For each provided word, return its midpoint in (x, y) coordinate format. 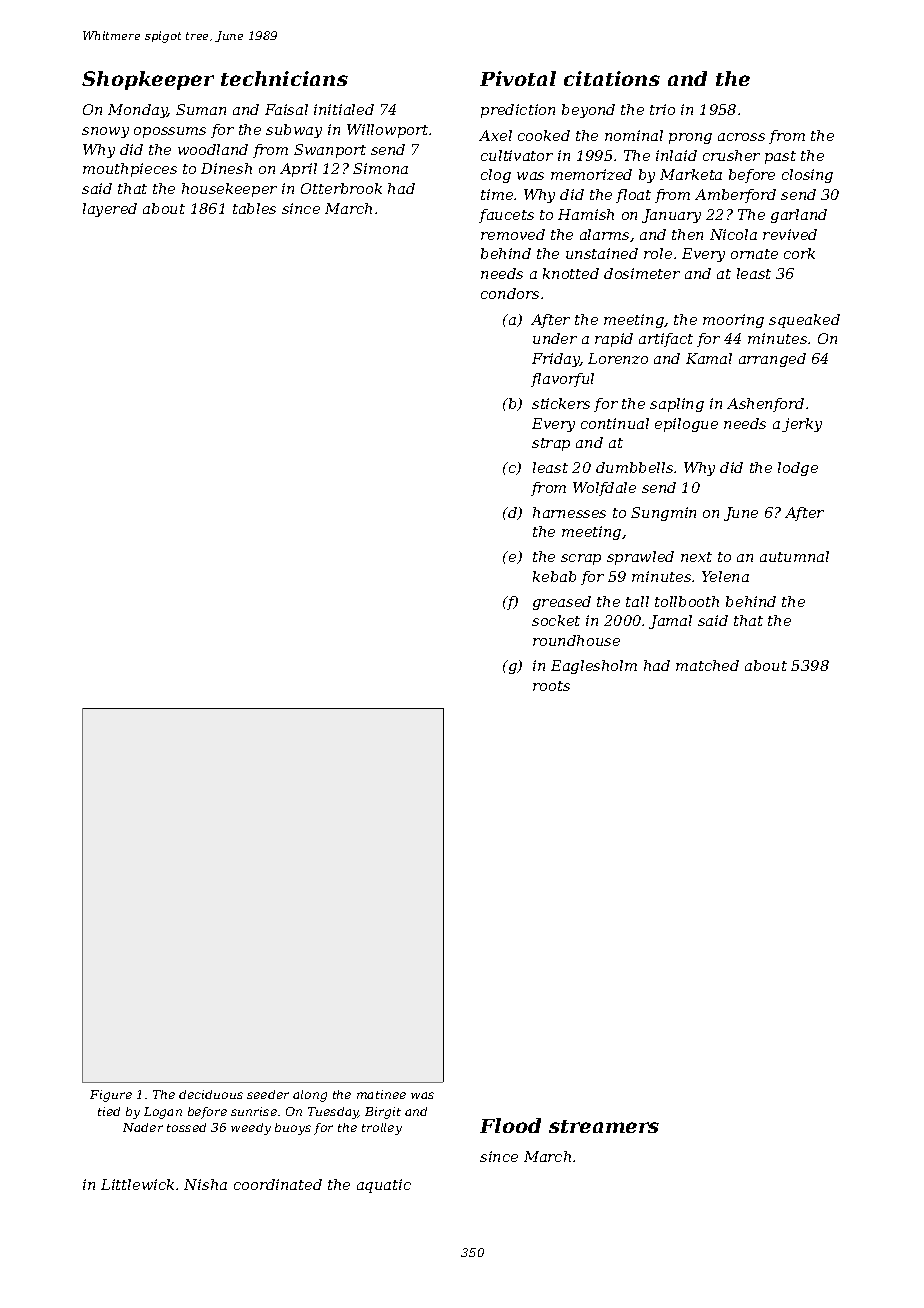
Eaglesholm (594, 667)
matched (707, 665)
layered (110, 210)
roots (551, 686)
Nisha (205, 1184)
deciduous (211, 1094)
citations (612, 78)
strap (551, 444)
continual (615, 423)
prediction (518, 111)
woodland (213, 149)
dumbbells (634, 467)
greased (562, 603)
